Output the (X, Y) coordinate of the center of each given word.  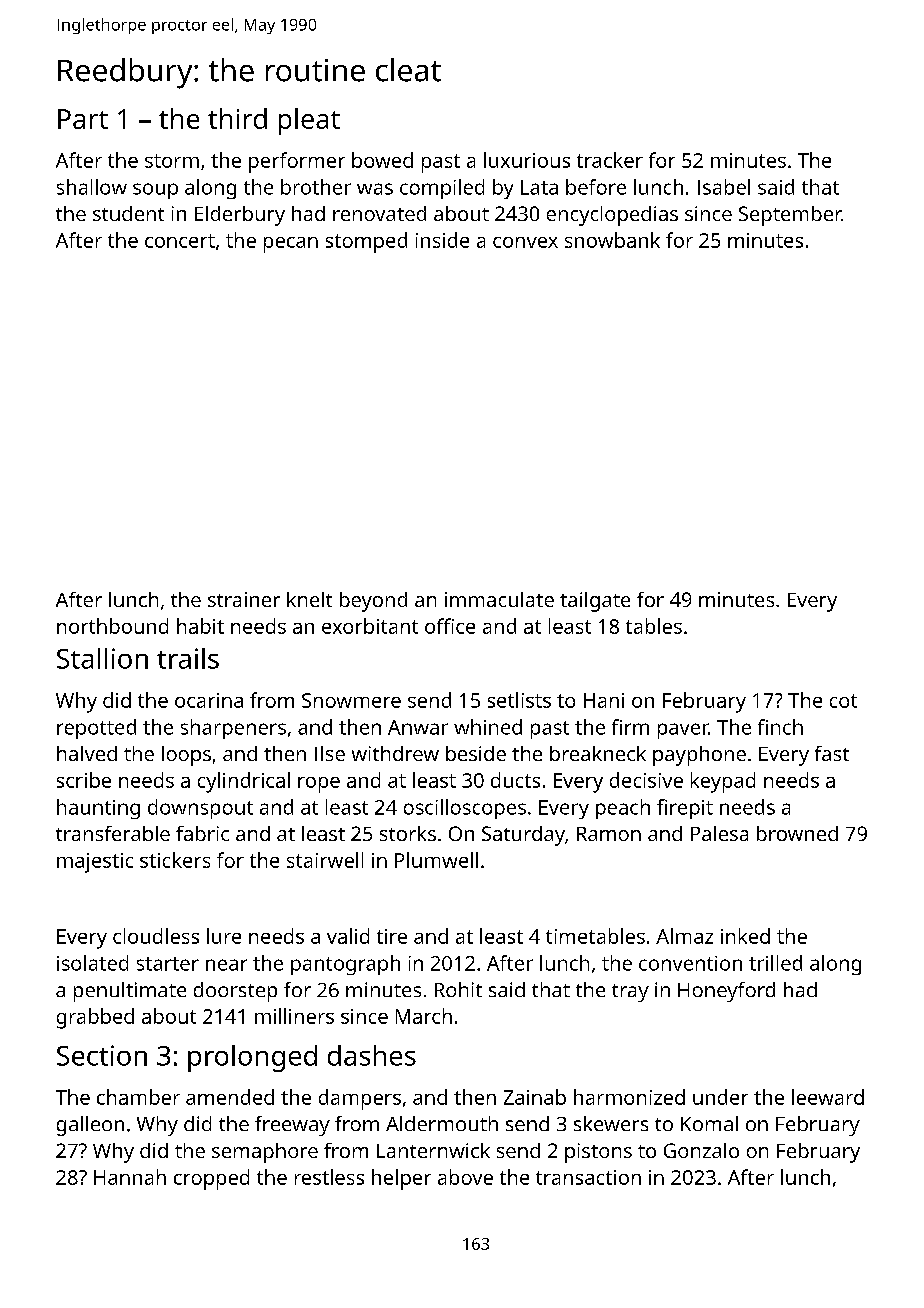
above (465, 1177)
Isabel (724, 187)
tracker (610, 160)
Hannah (130, 1177)
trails (188, 658)
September (790, 216)
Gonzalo (701, 1150)
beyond (373, 602)
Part (83, 119)
